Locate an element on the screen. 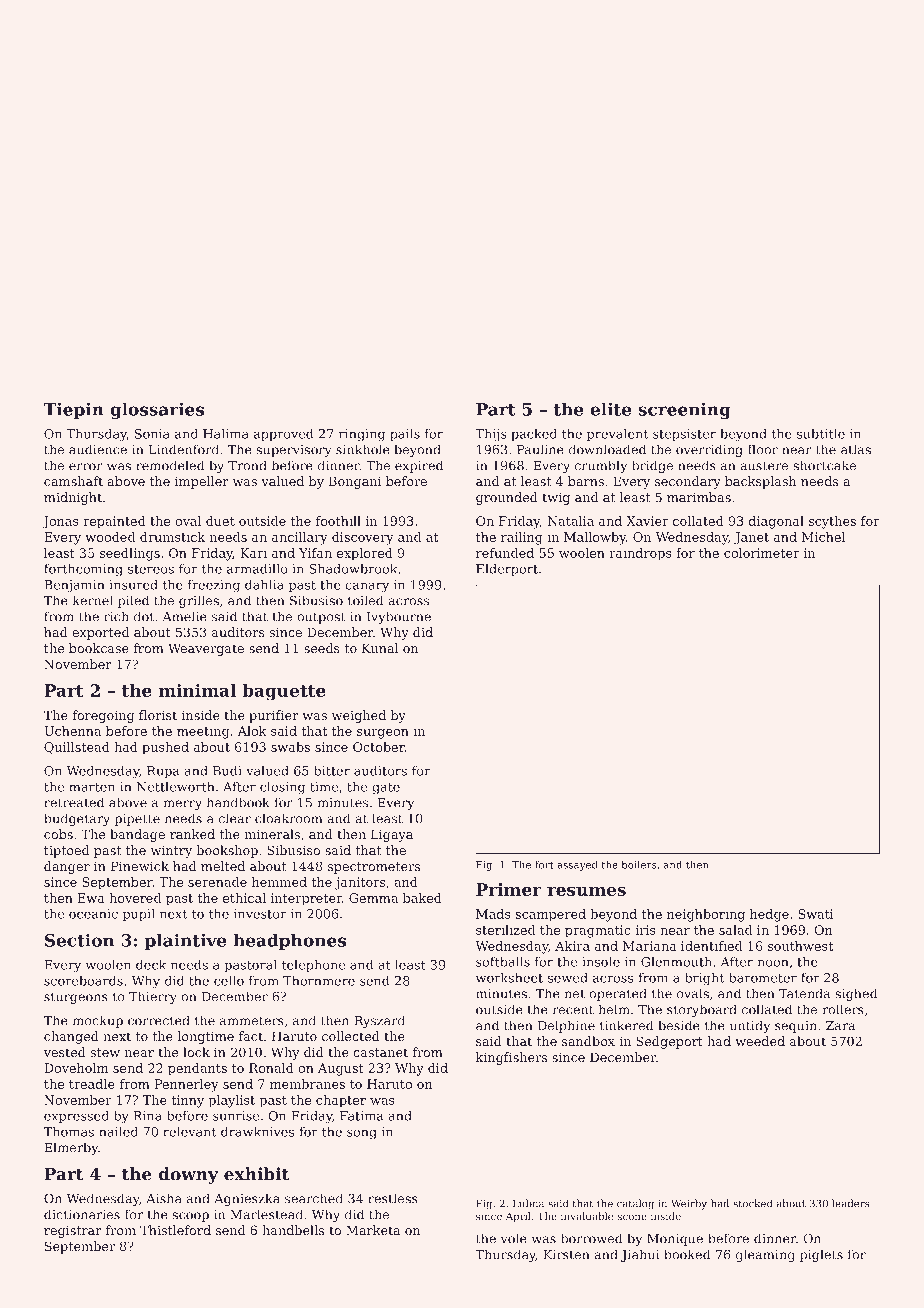  subtitle is located at coordinates (821, 434).
